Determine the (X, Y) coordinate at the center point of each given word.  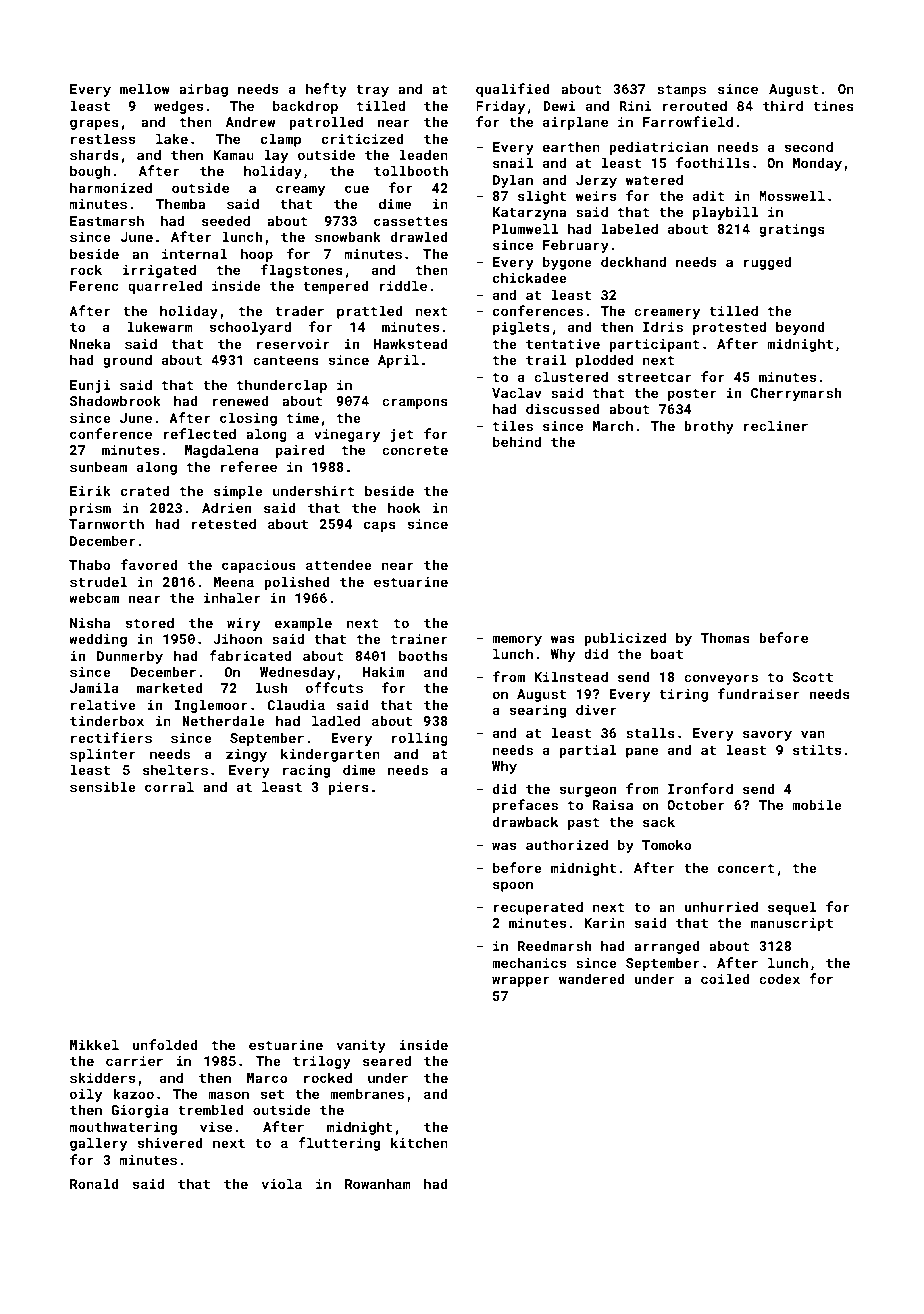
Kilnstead (571, 676)
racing (306, 771)
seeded (226, 220)
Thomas (725, 637)
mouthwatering (123, 1128)
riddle (403, 285)
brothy (709, 427)
